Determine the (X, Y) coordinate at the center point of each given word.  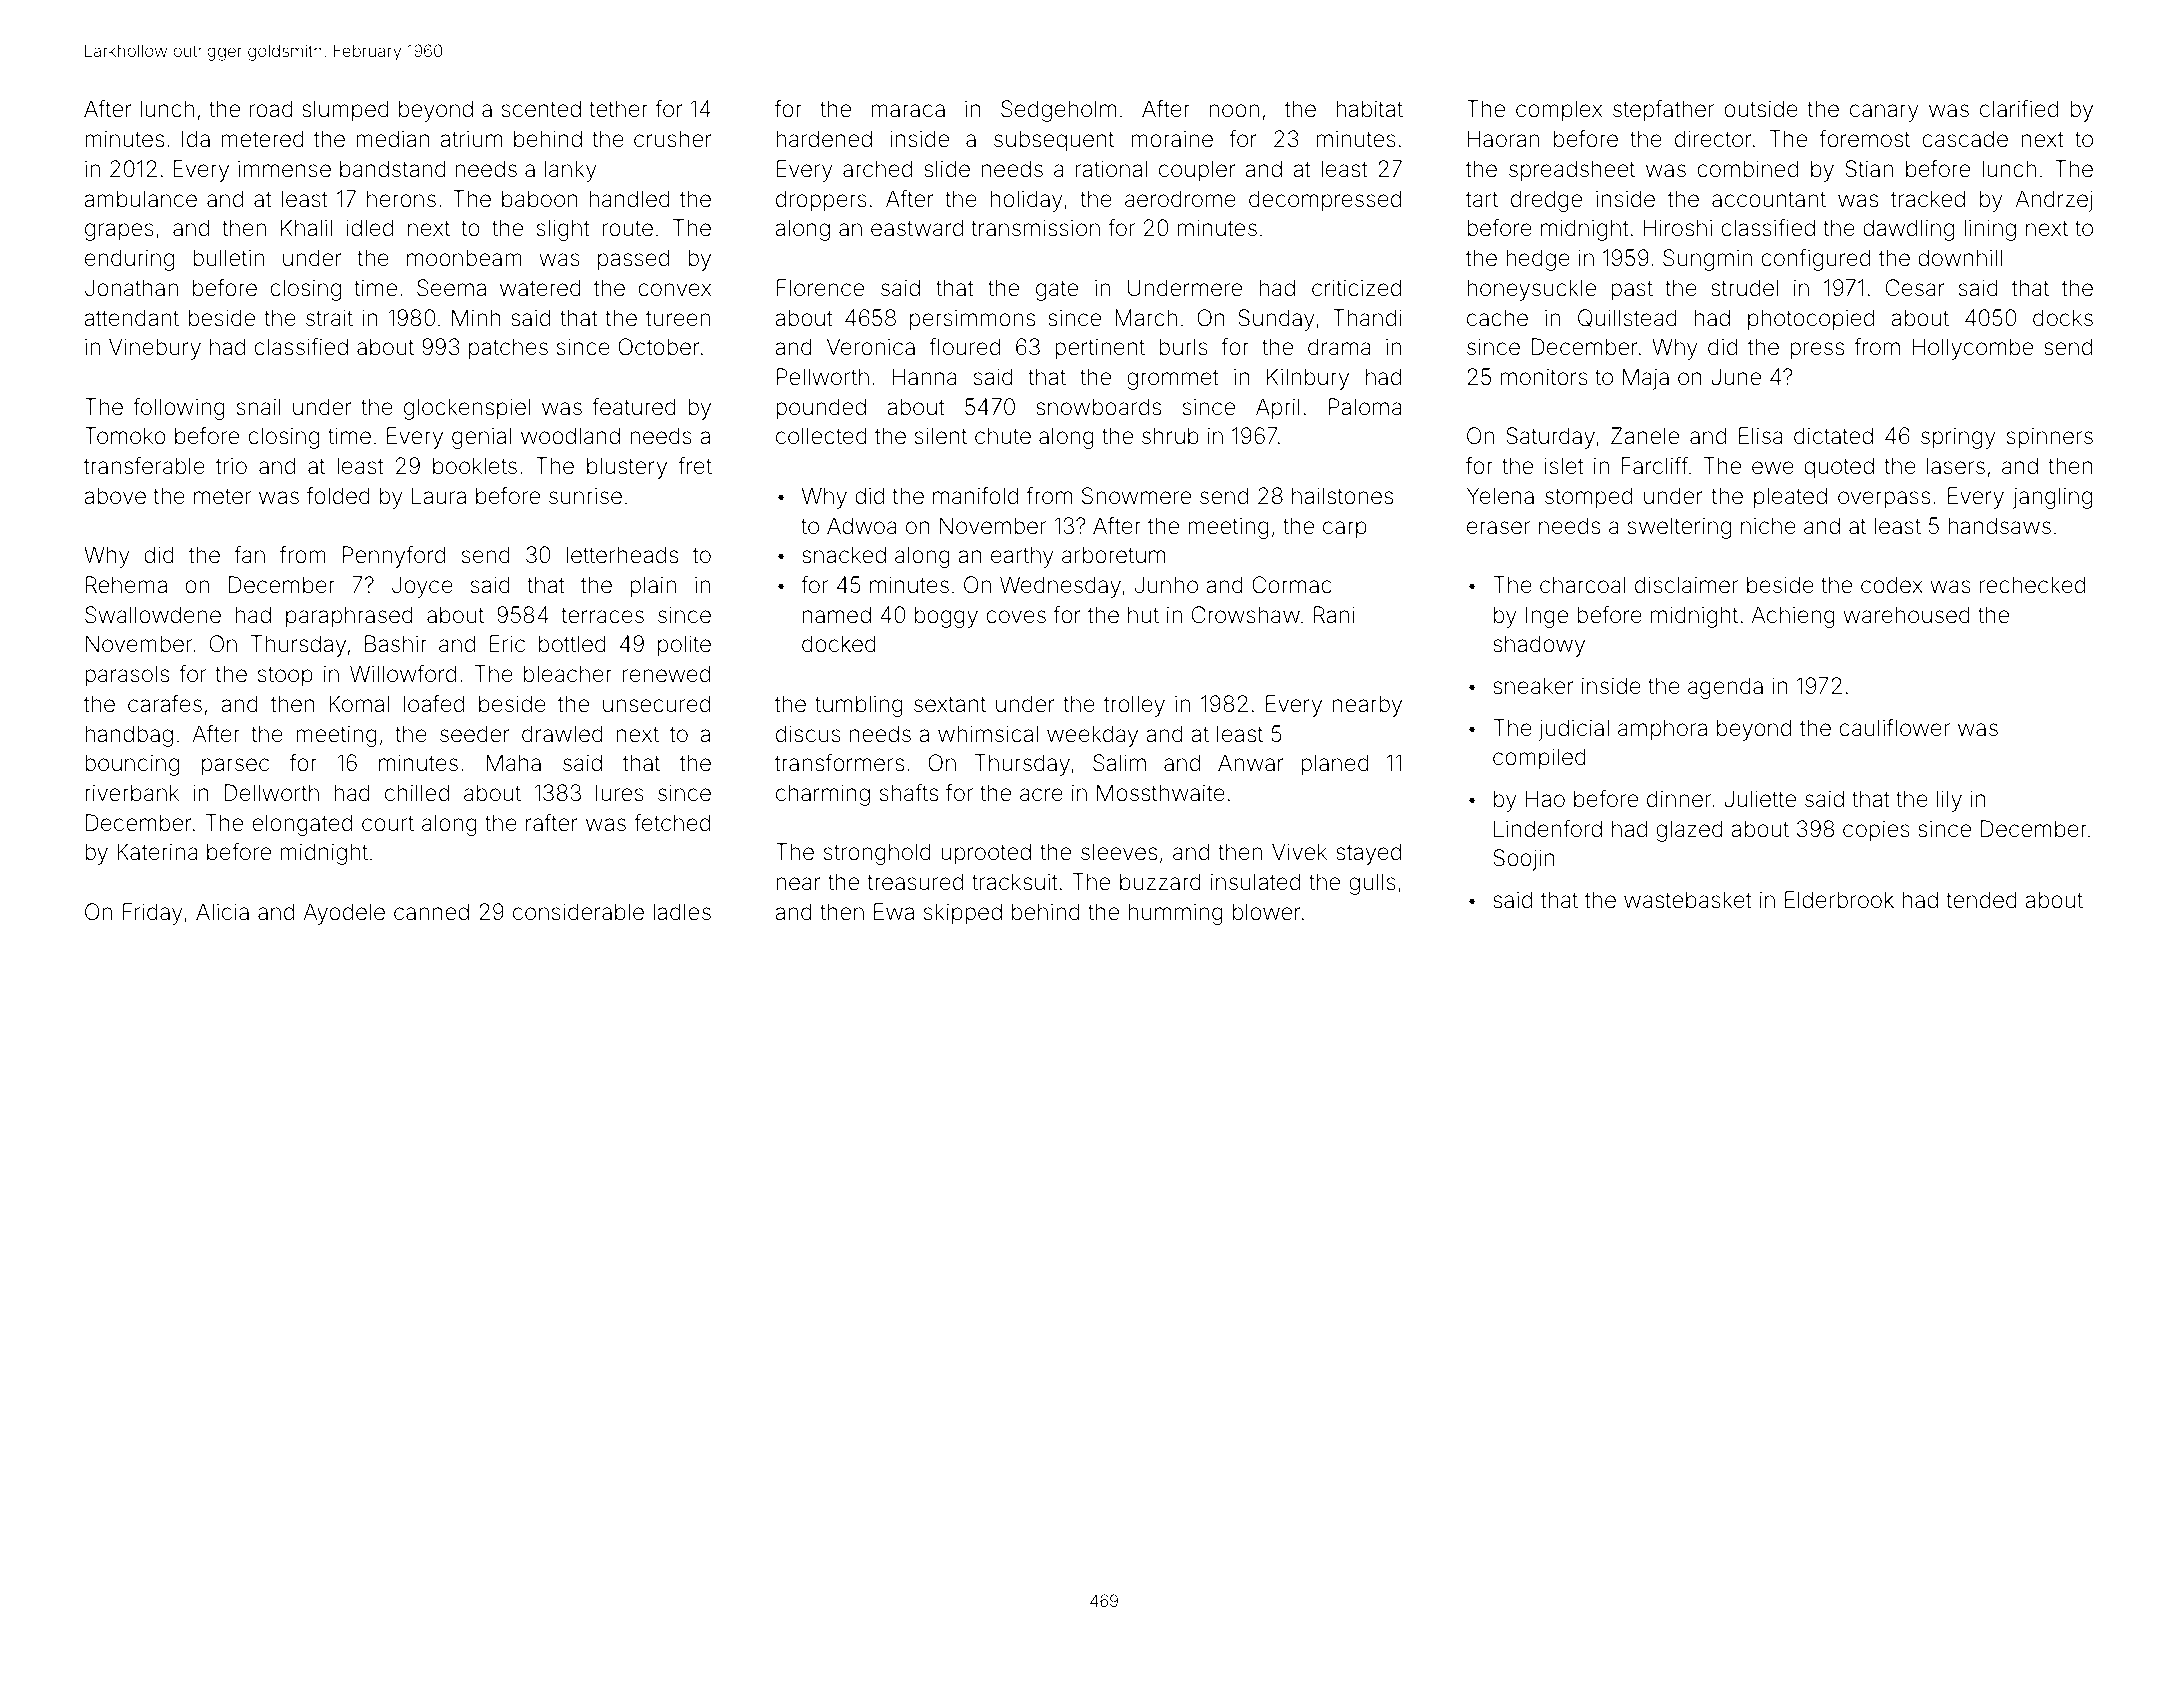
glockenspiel (467, 409)
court (388, 823)
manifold (975, 496)
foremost (1864, 139)
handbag (129, 736)
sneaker (1533, 686)
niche (1768, 526)
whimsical (988, 734)
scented (541, 109)
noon (1234, 111)
